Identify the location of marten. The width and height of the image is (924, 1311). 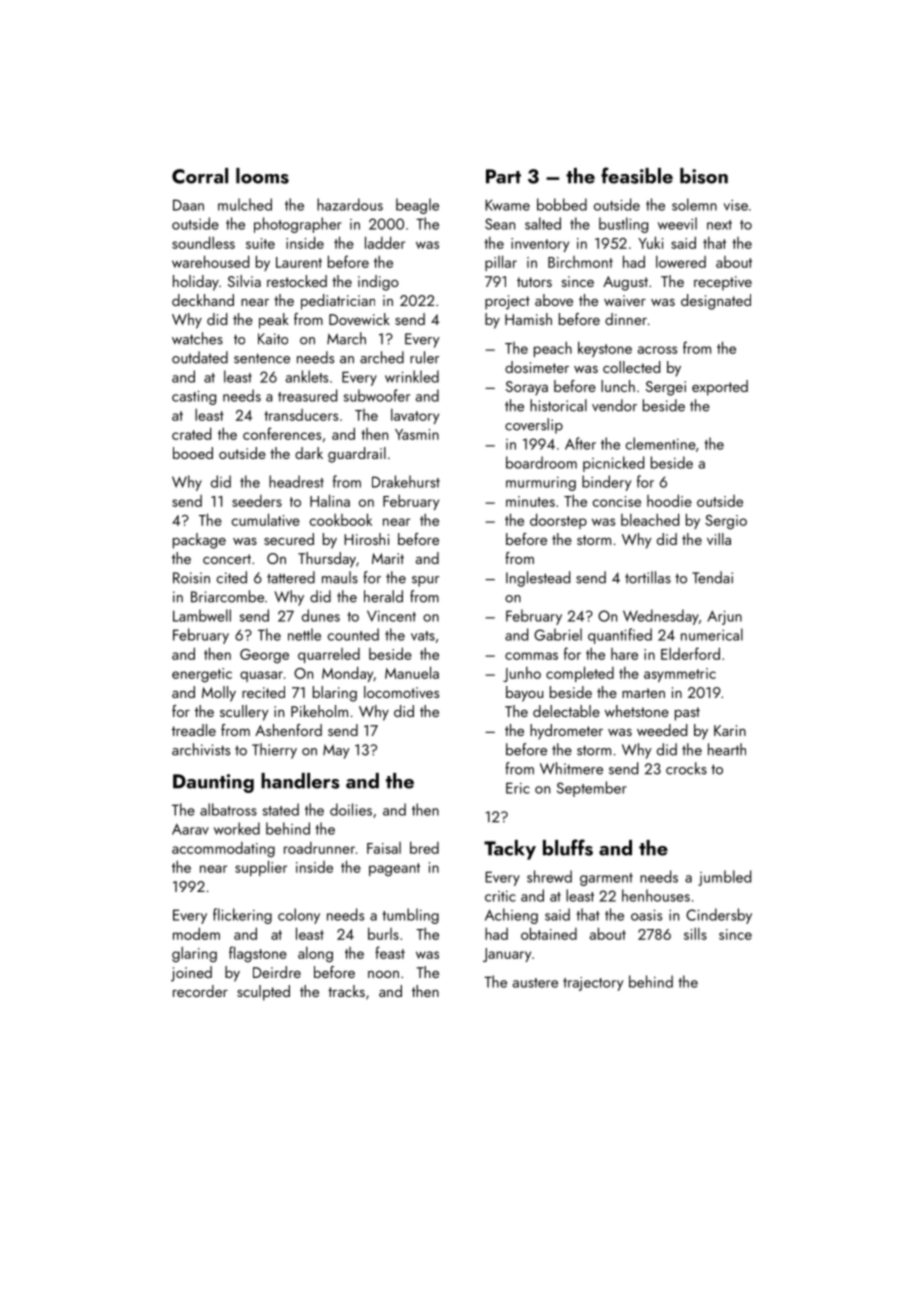
(643, 693).
